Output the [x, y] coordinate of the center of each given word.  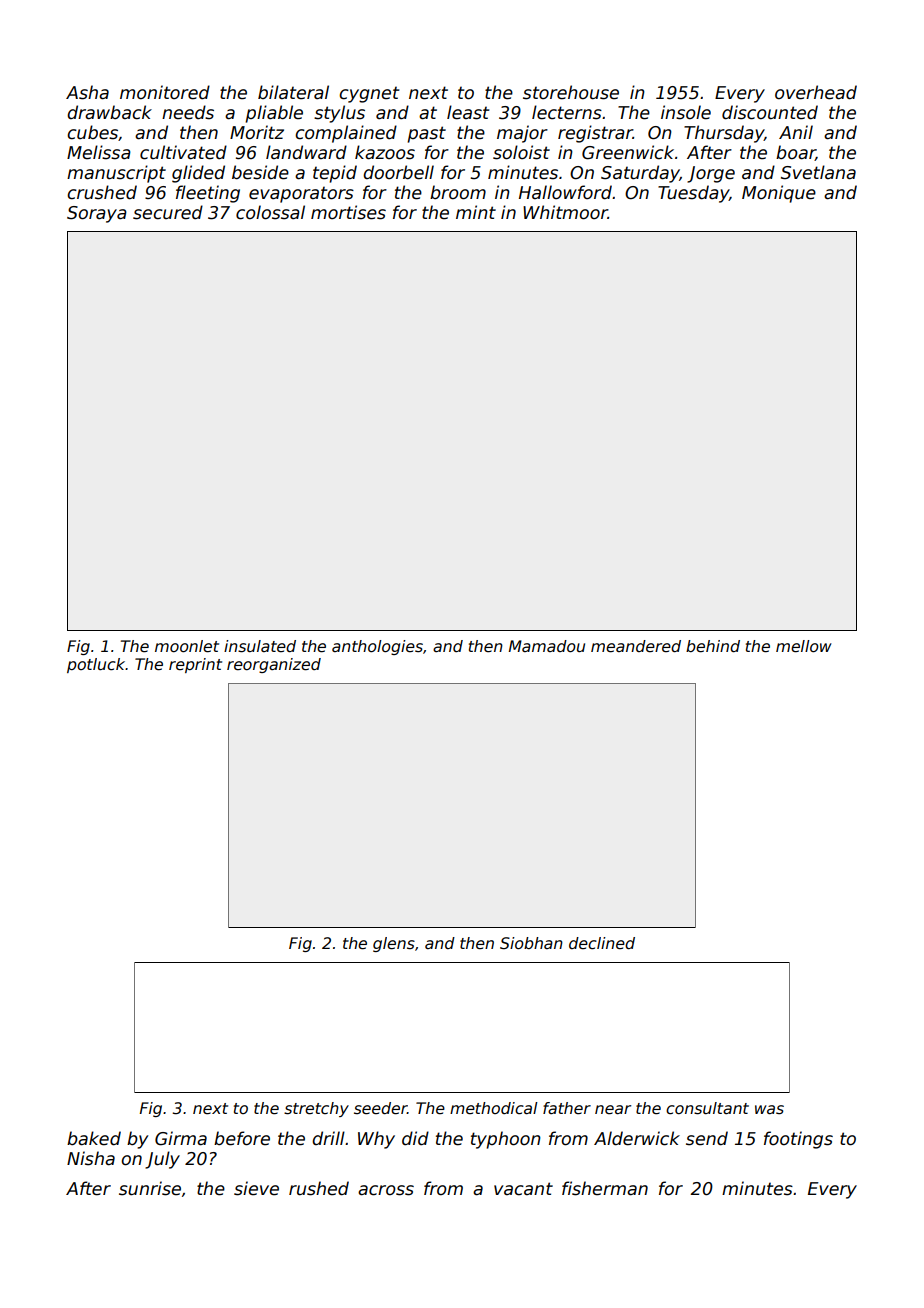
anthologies [377, 647]
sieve [256, 1188]
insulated [260, 646]
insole [686, 112]
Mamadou [547, 646]
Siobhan [531, 943]
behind [713, 646]
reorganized [274, 665]
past [426, 134]
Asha [87, 92]
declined [602, 943]
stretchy [316, 1109]
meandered [636, 646]
